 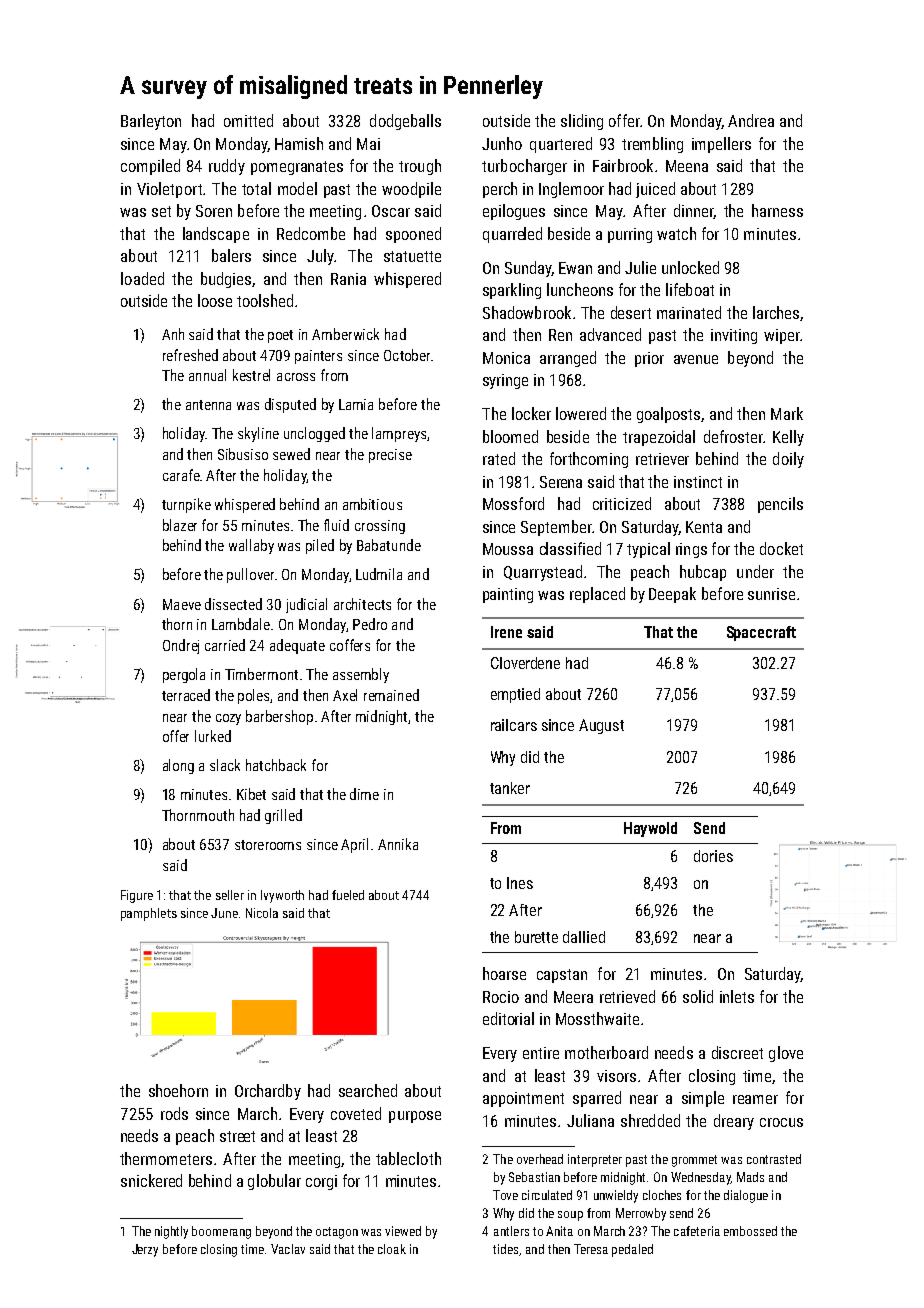 I want to click on storerooms, so click(x=268, y=845).
